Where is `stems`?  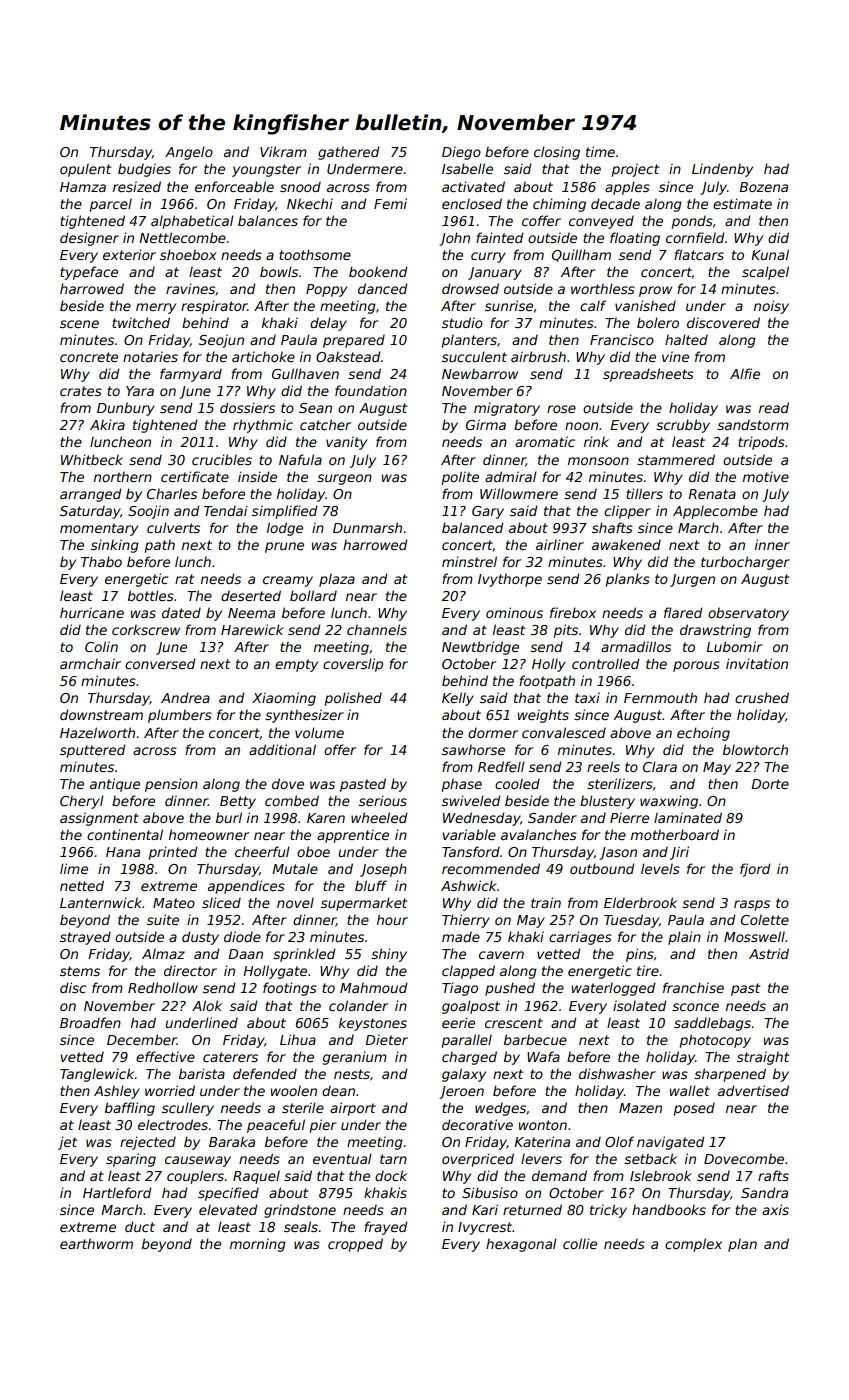
stems is located at coordinates (80, 971).
